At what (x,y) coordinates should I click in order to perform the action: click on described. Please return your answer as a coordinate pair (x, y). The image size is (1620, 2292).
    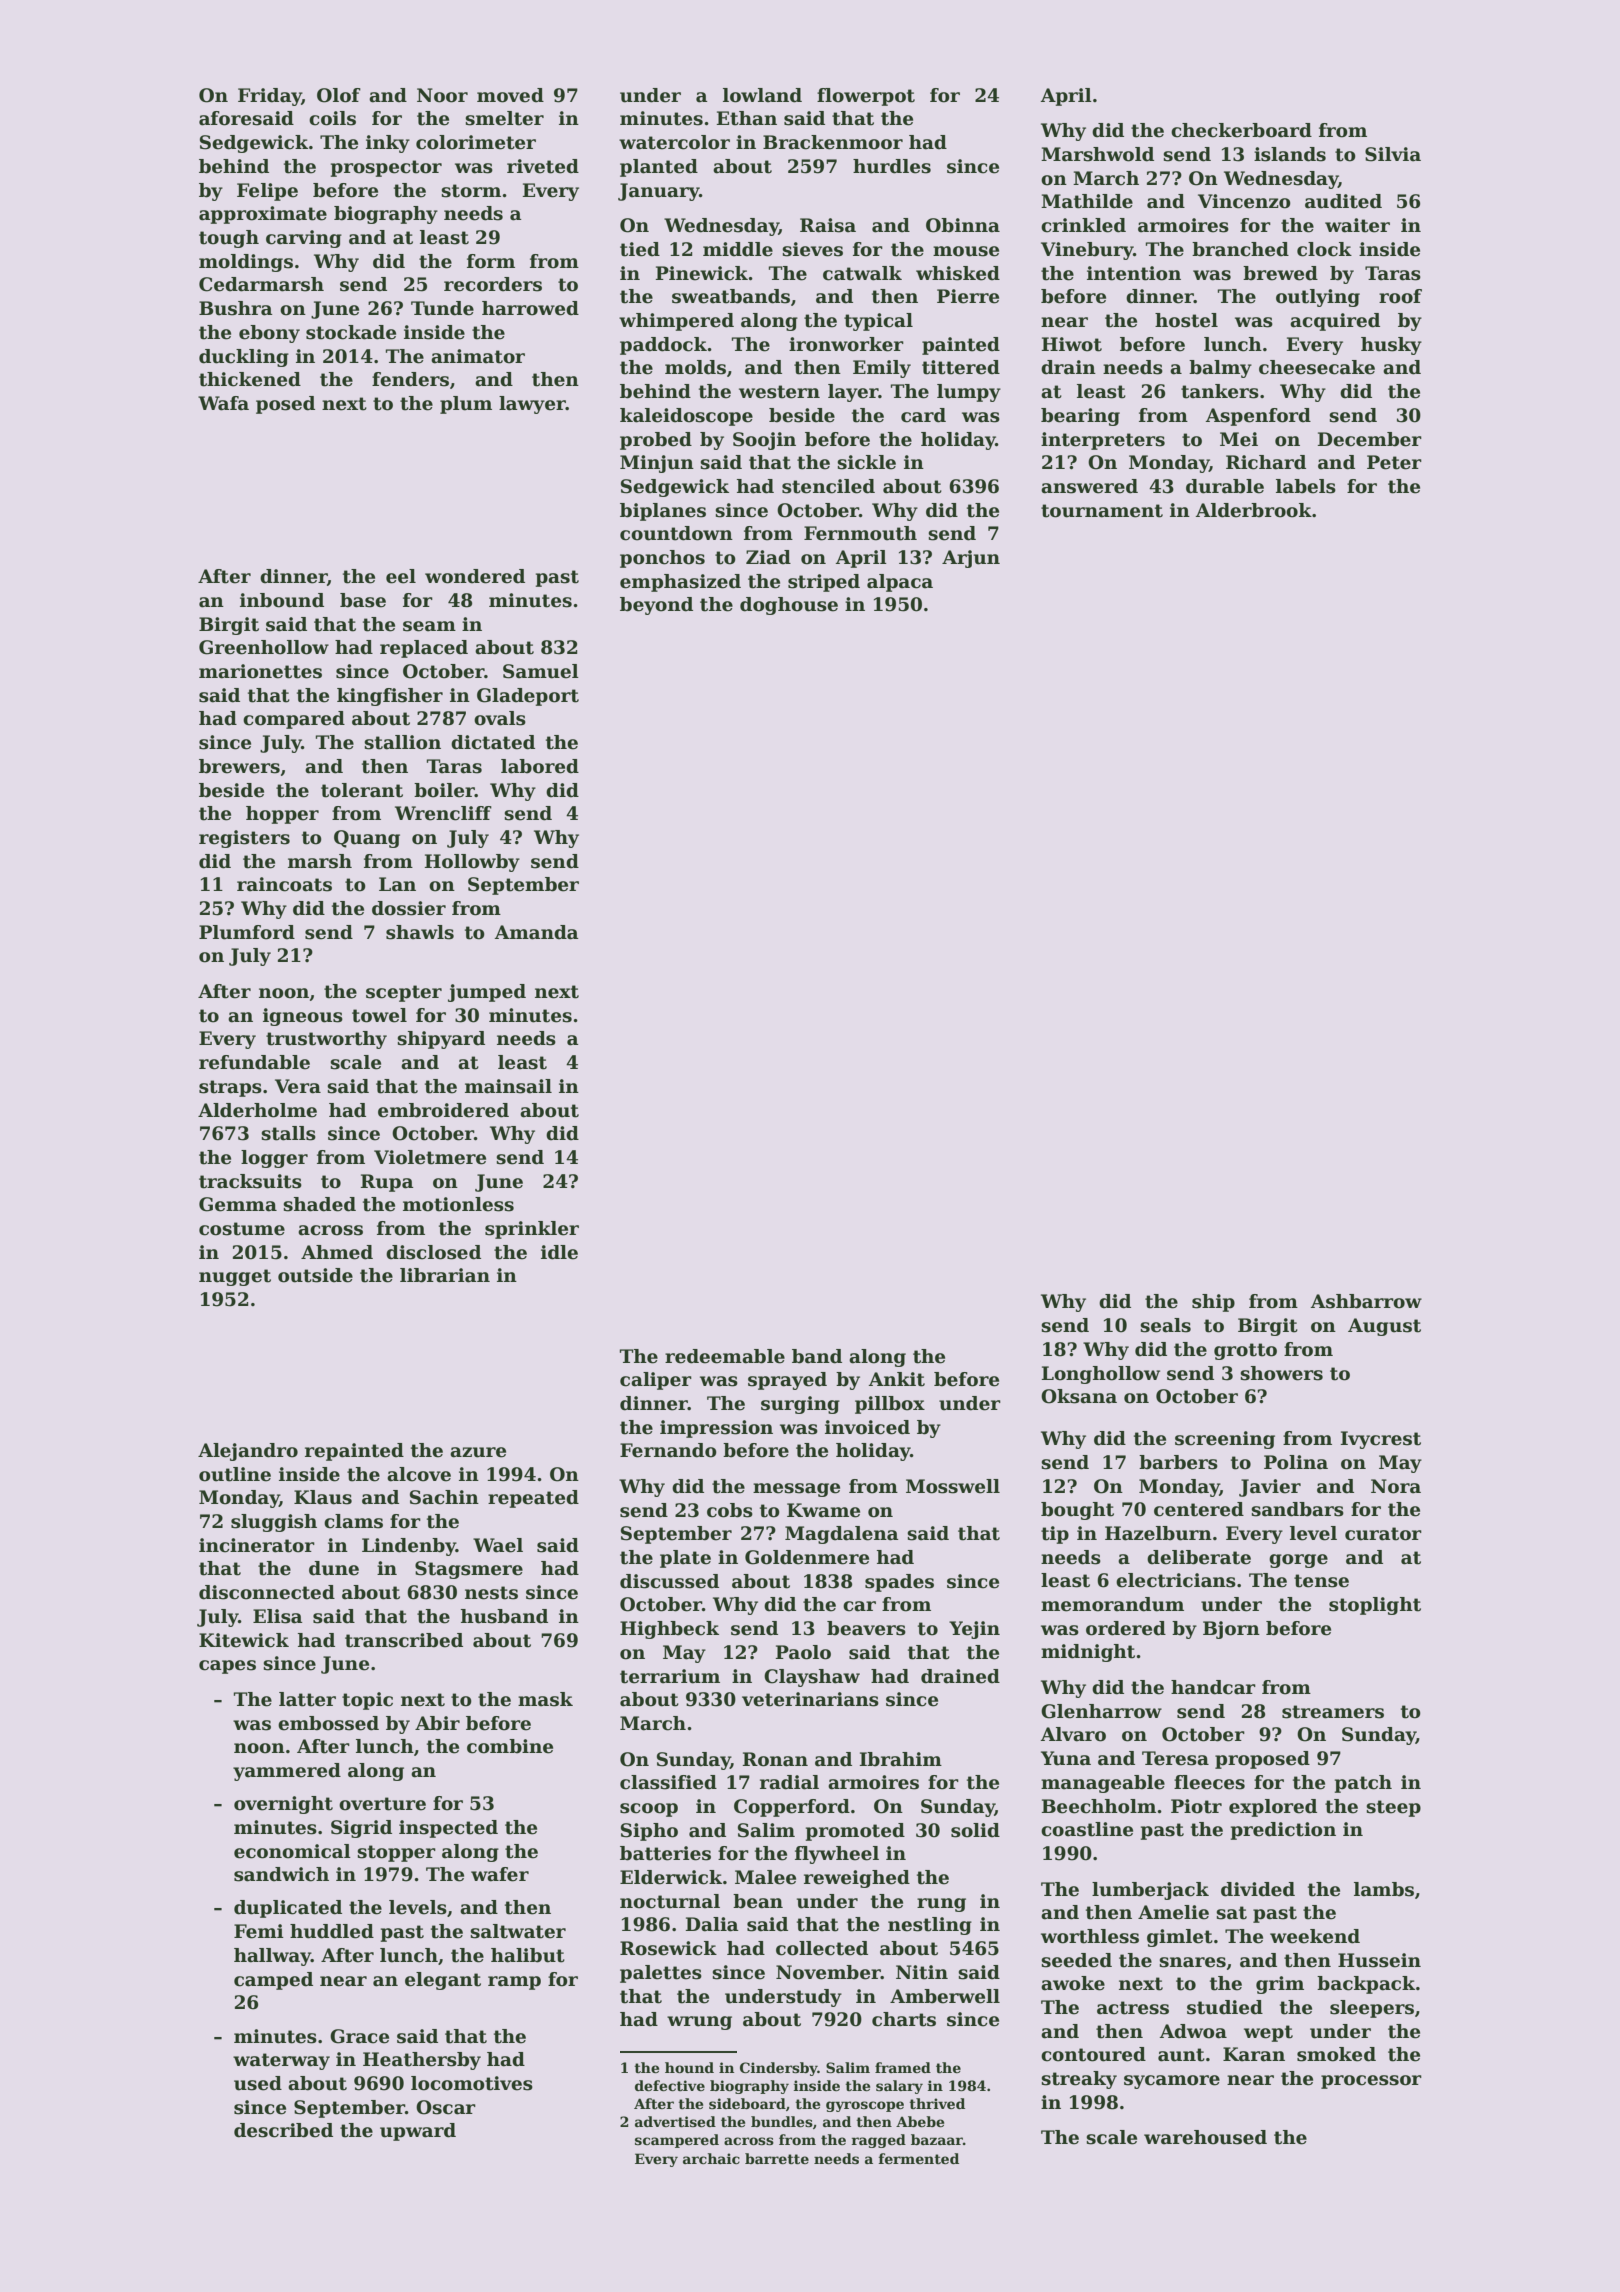
    Looking at the image, I should click on (283, 2130).
